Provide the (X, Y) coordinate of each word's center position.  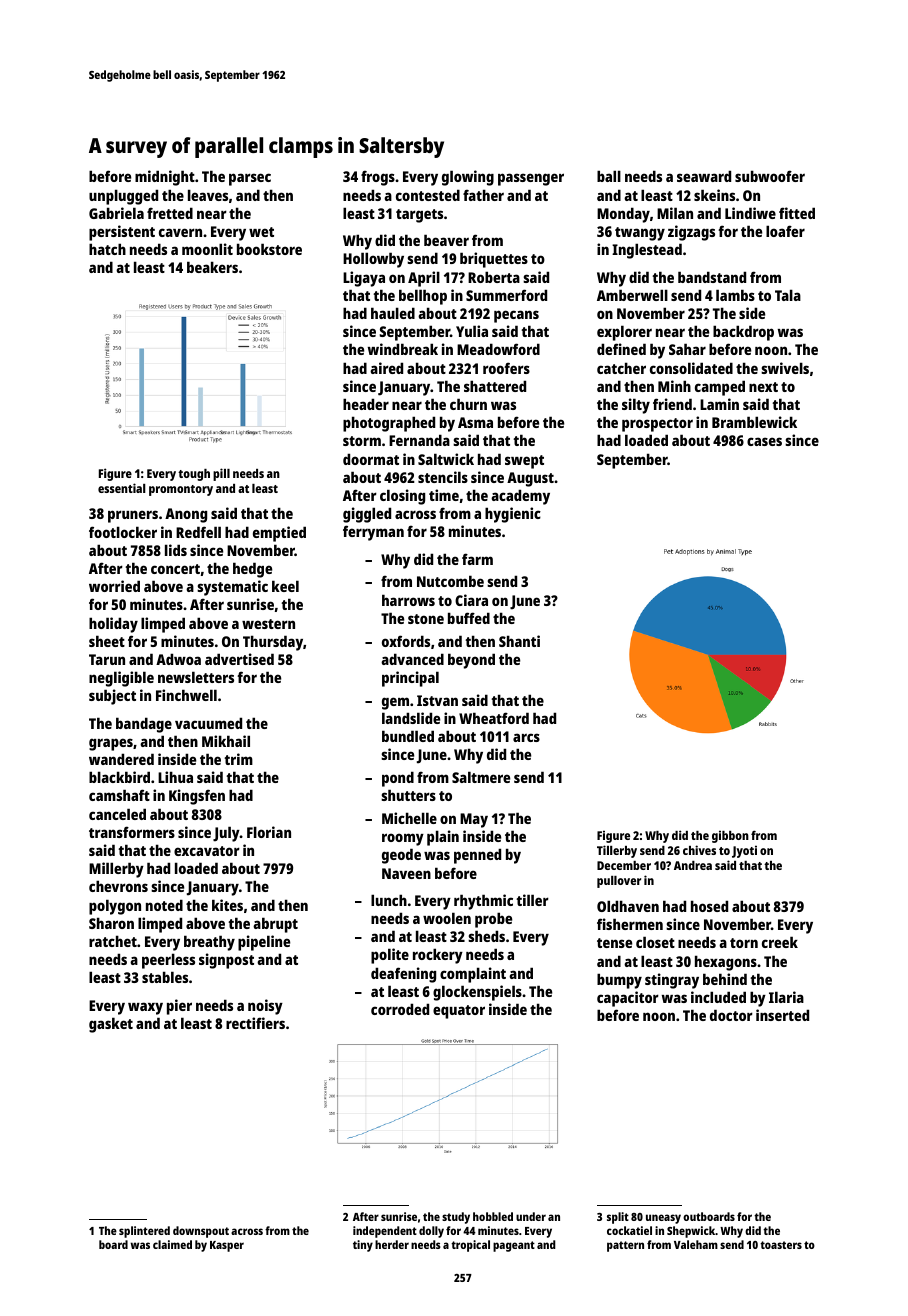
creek (780, 942)
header (366, 404)
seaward (704, 176)
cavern (180, 232)
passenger (531, 179)
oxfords (406, 641)
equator (459, 1012)
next (763, 387)
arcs (526, 737)
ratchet (113, 941)
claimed (172, 1244)
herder (392, 1244)
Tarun (107, 659)
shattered (495, 386)
